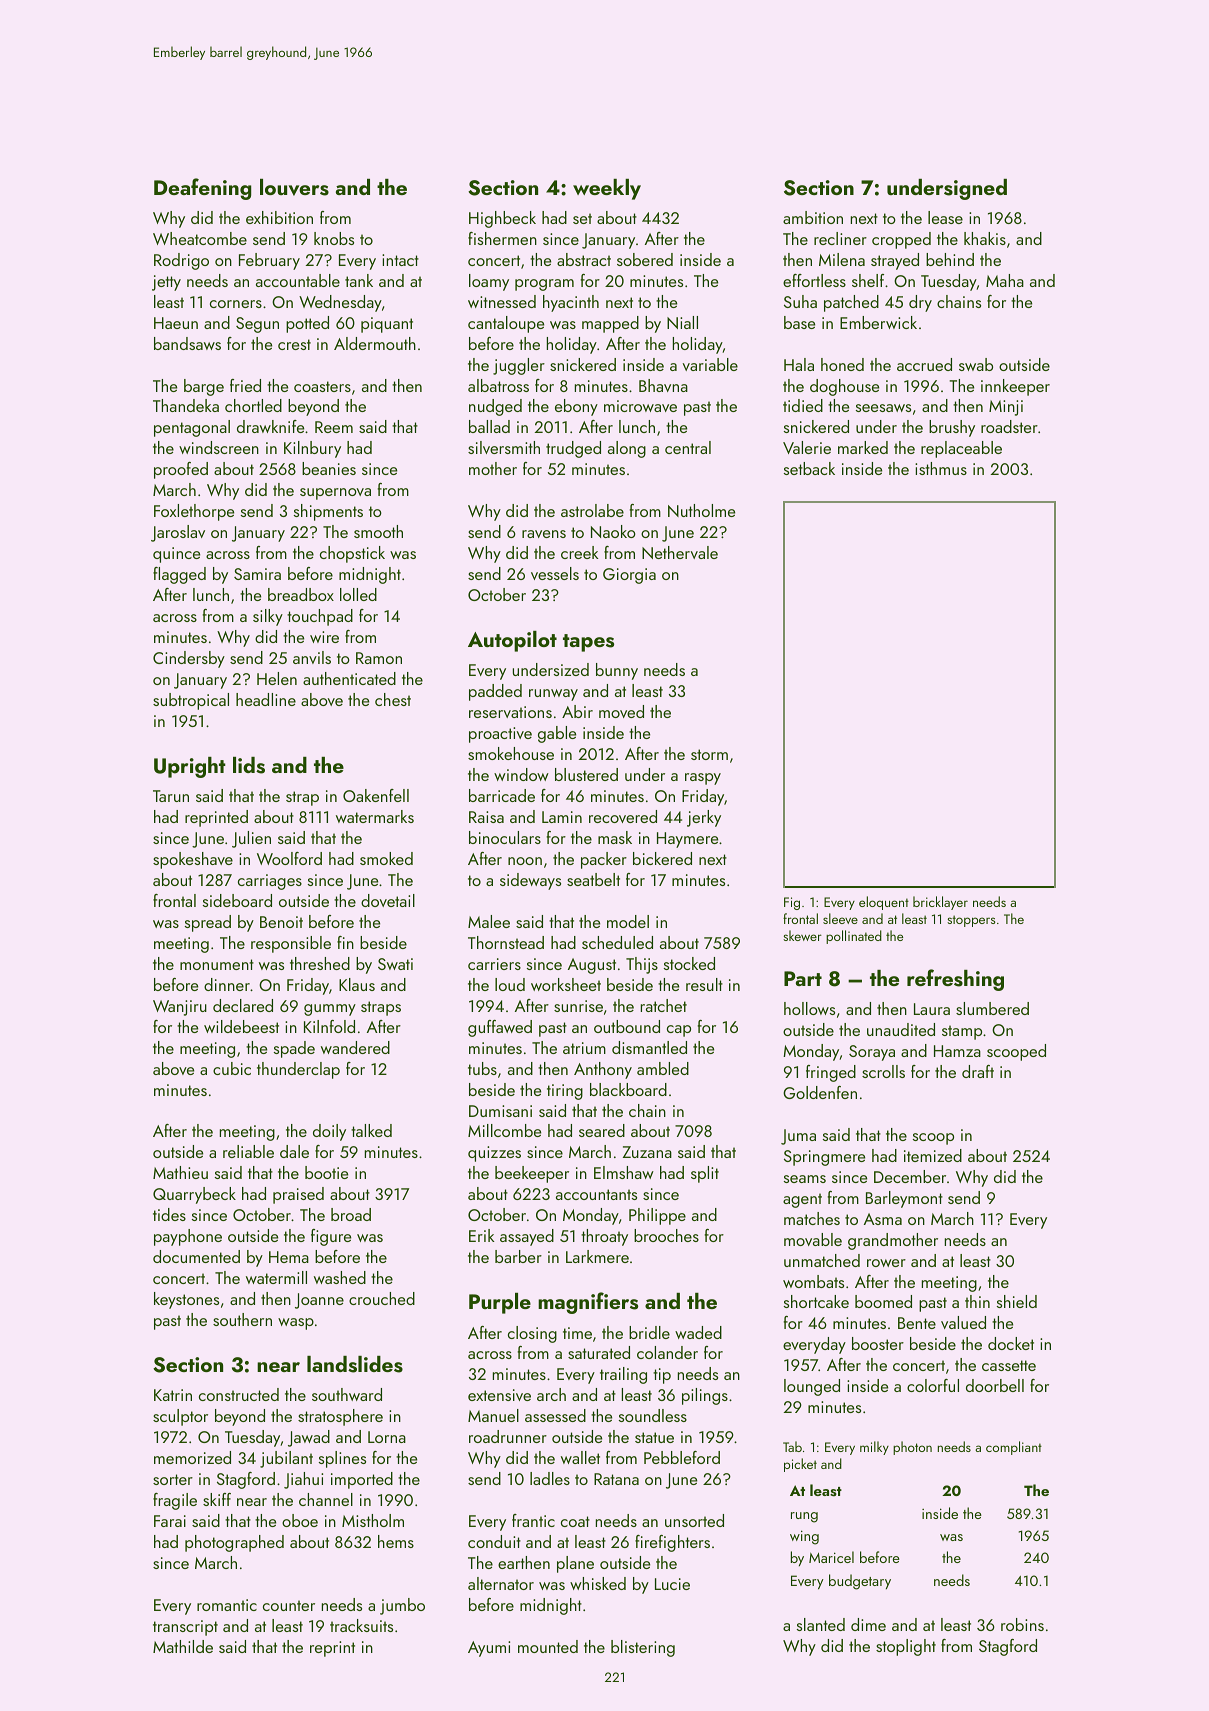 The width and height of the screenshot is (1209, 1711). I want to click on Lamin, so click(562, 817).
